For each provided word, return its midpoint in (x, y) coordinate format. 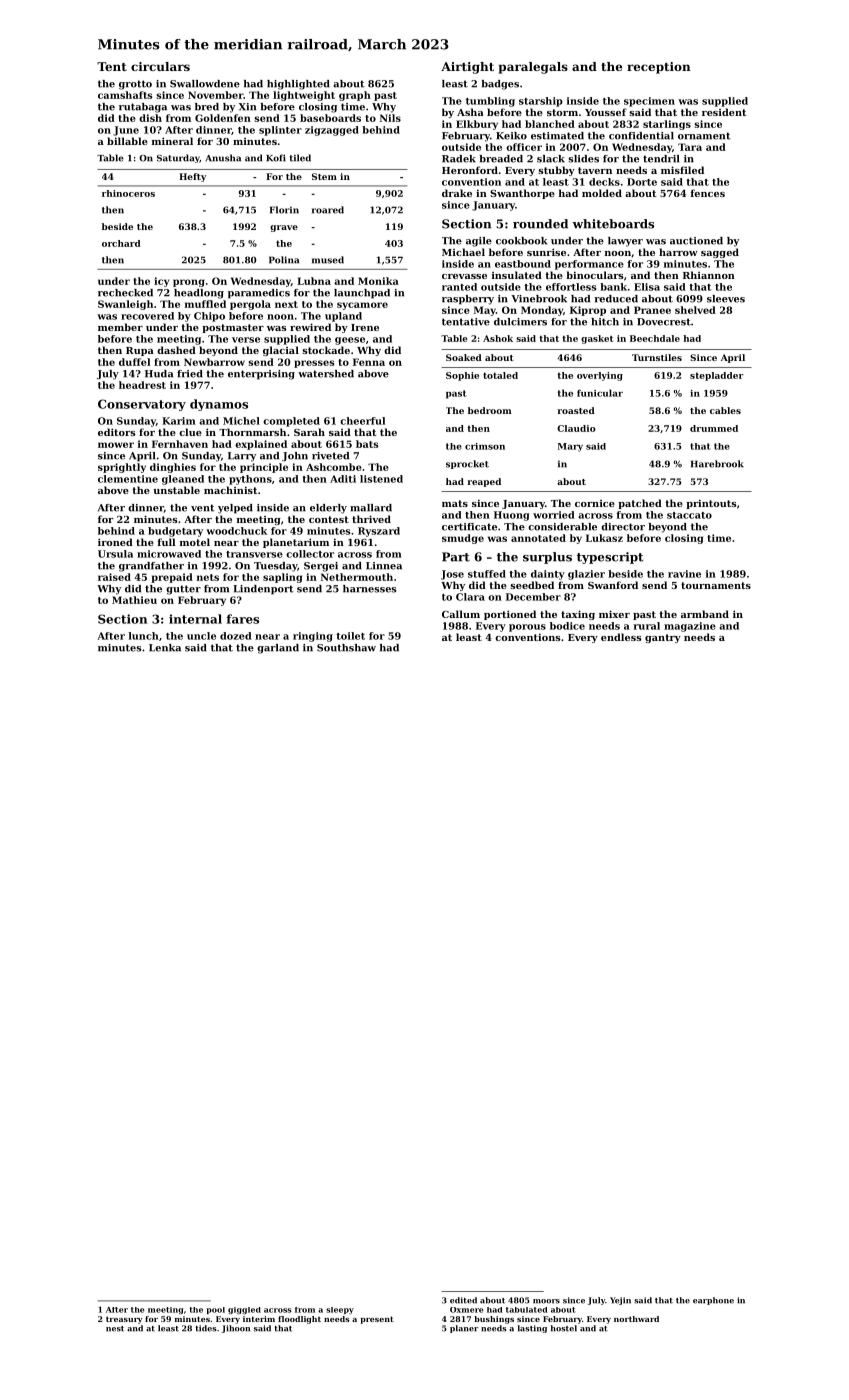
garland (278, 649)
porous (527, 628)
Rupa (140, 351)
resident (724, 112)
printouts (711, 504)
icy (161, 282)
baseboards (330, 118)
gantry (663, 638)
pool (215, 1310)
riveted (330, 456)
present (377, 1320)
